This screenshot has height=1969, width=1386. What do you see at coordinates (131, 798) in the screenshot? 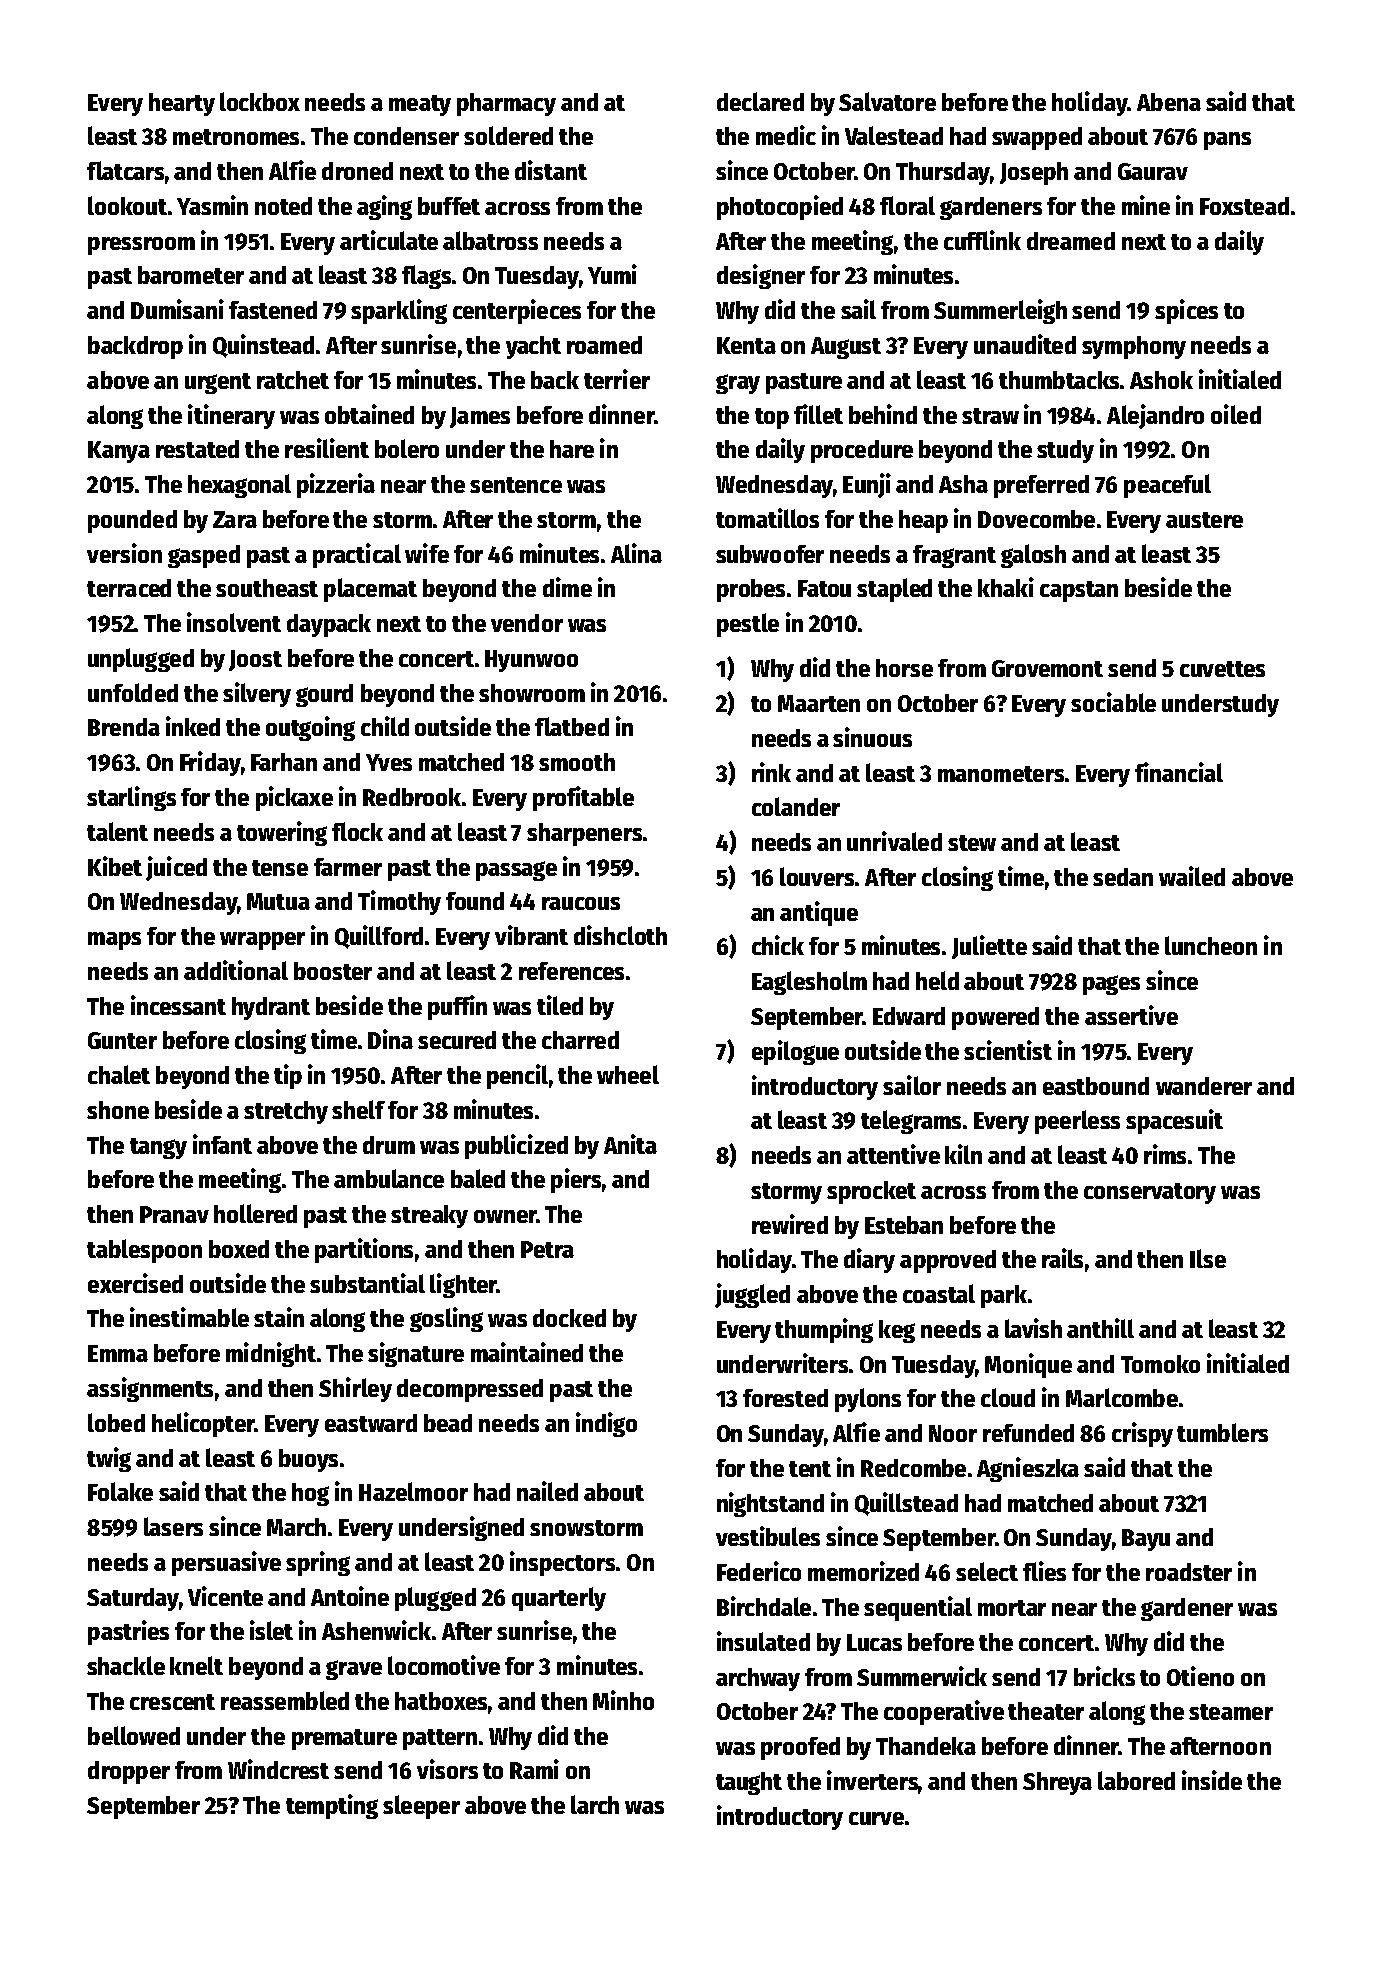
I see `starlings` at bounding box center [131, 798].
